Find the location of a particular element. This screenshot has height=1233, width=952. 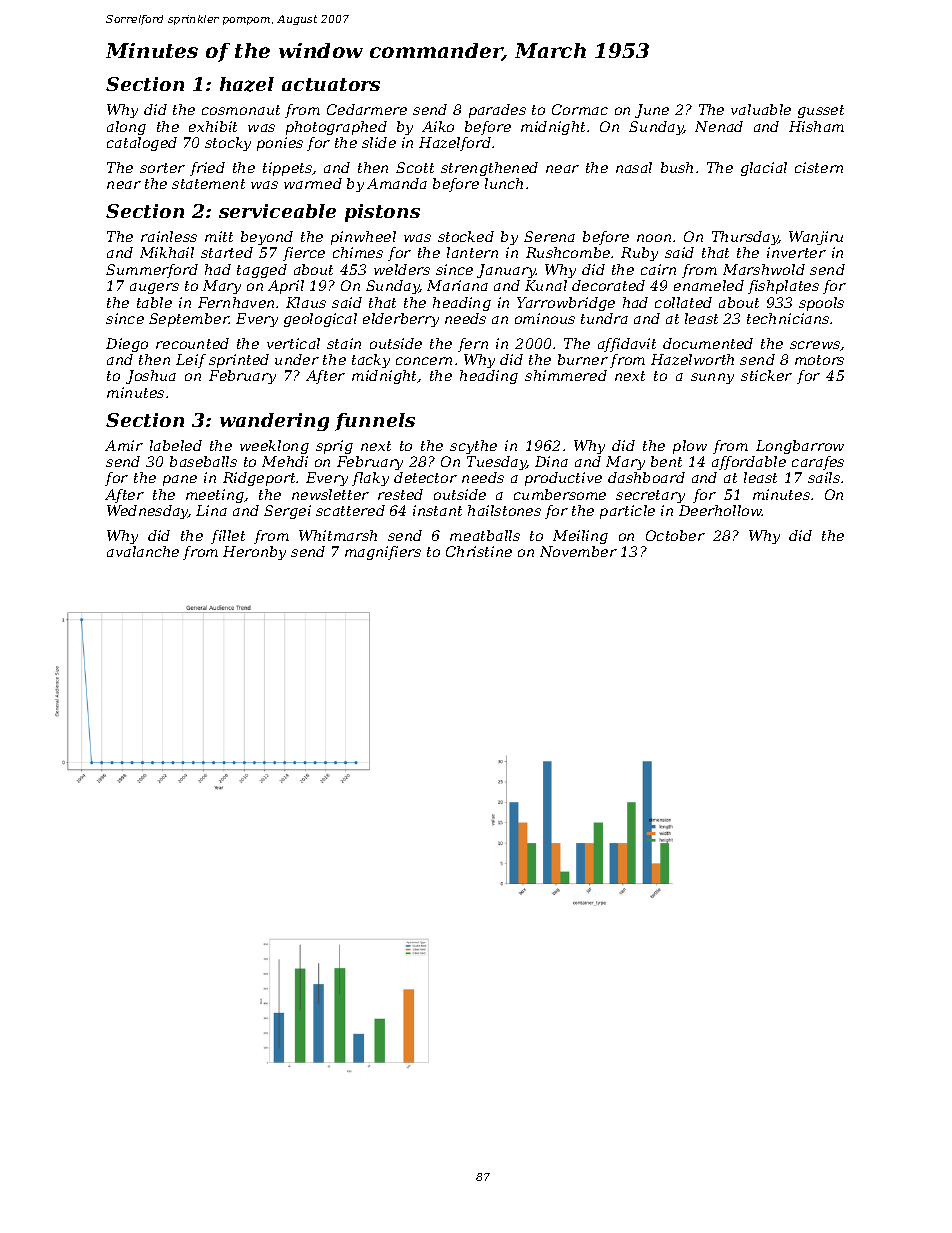

valuable is located at coordinates (761, 109).
